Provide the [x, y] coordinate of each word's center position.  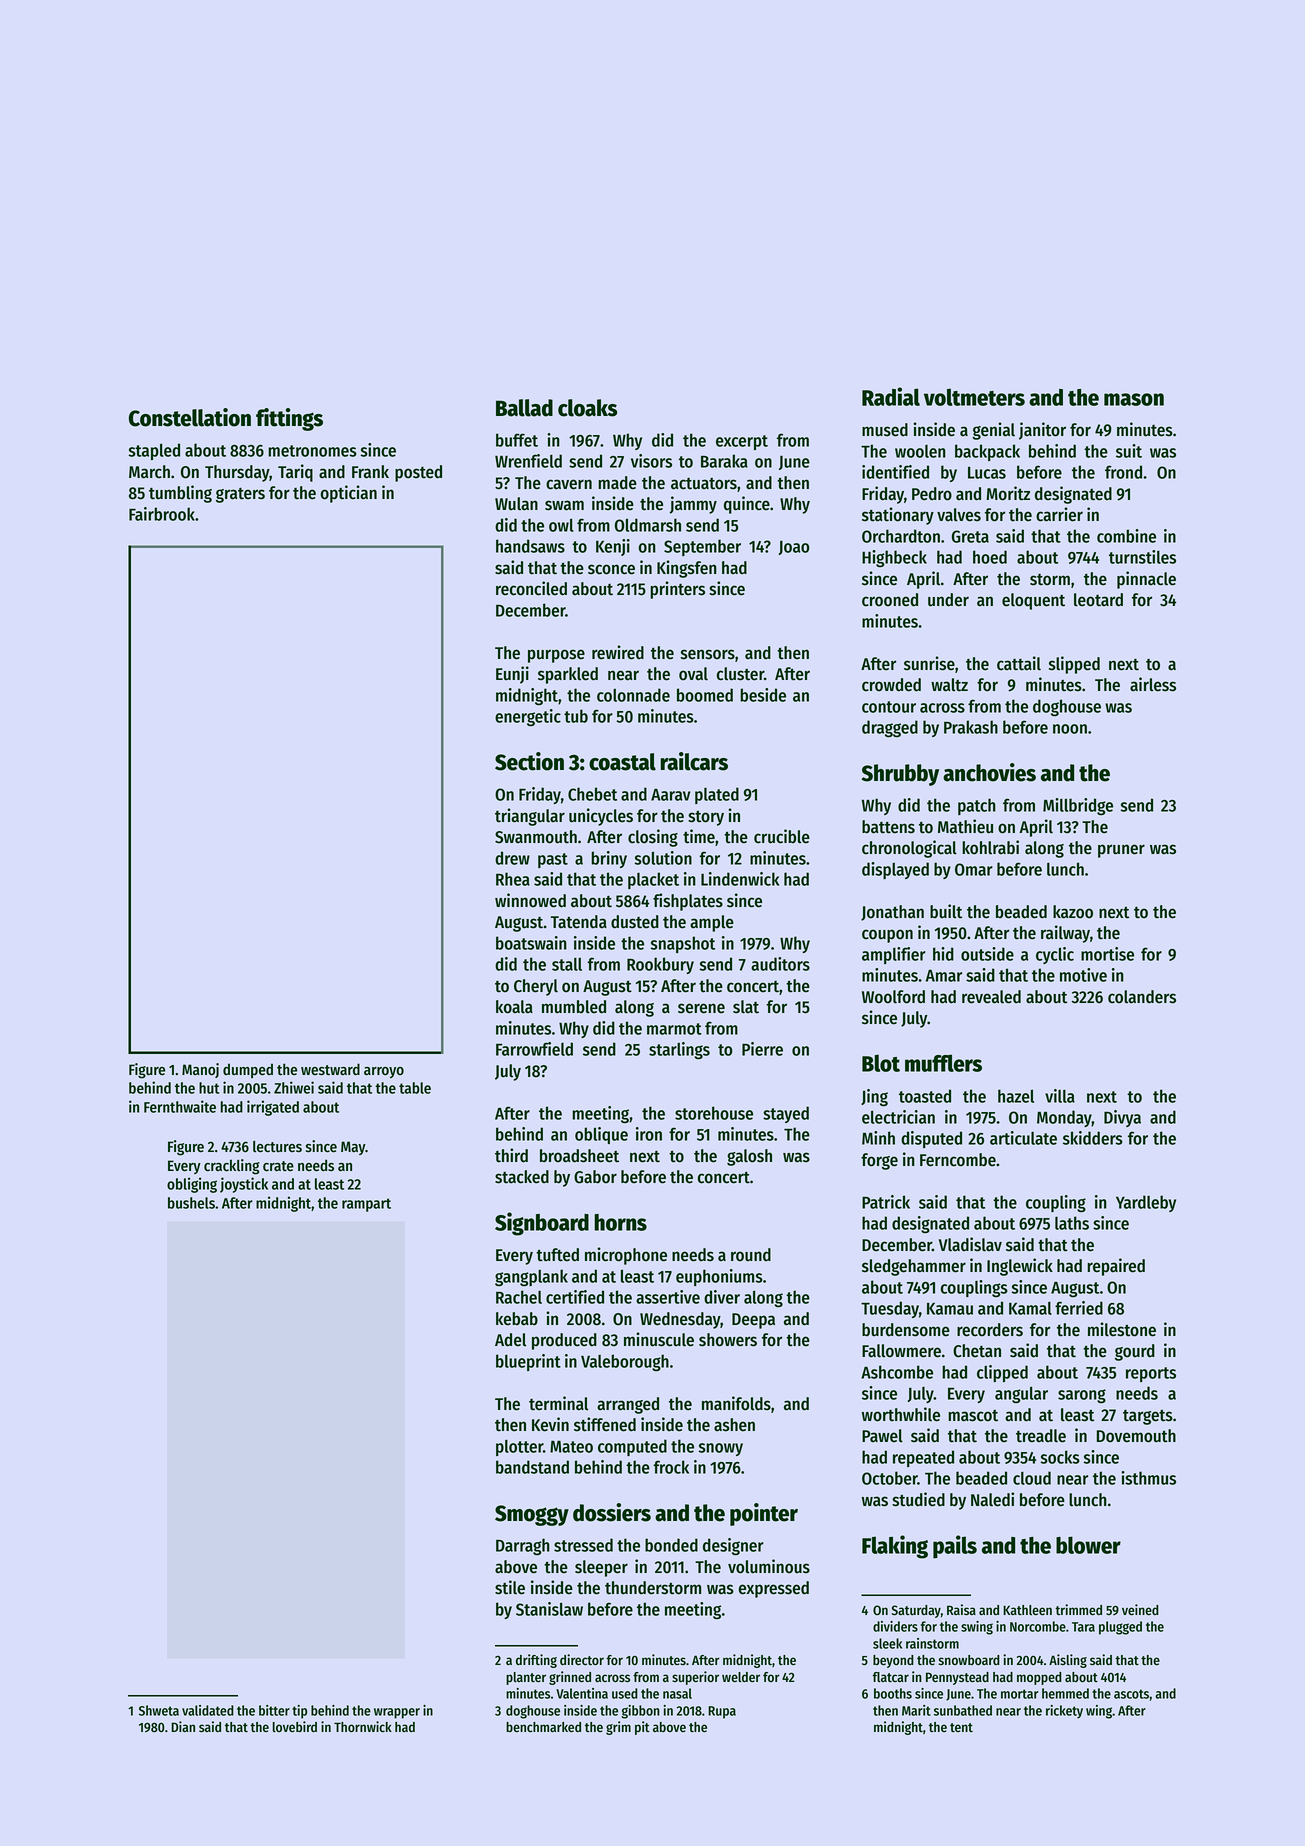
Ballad [524, 408]
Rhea [513, 879]
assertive [668, 1297]
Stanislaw [549, 1609]
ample [712, 923]
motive [1083, 975]
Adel [510, 1340]
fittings [289, 419]
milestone [1122, 1329]
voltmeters [974, 397]
